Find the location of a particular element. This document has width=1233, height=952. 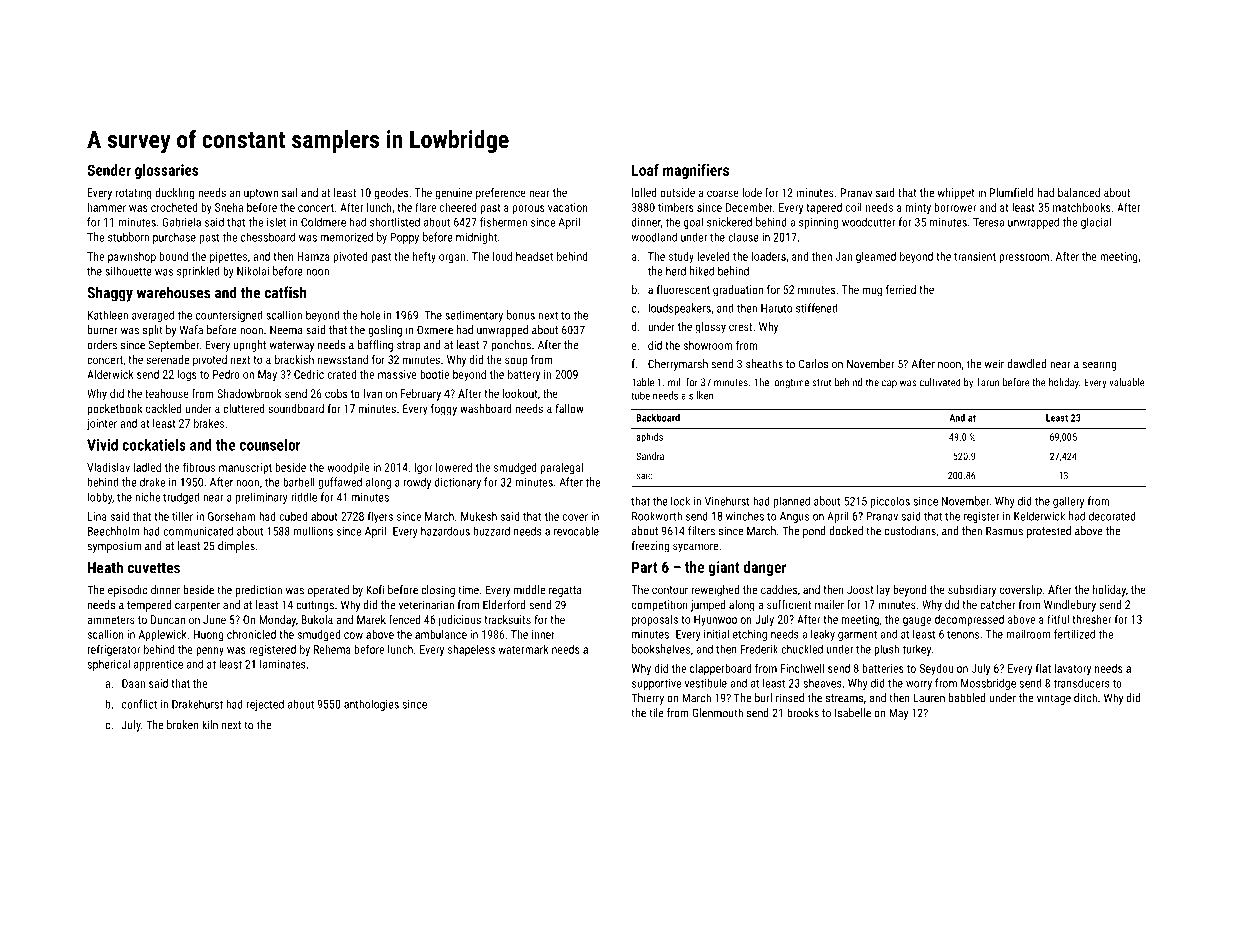

Kelderwick is located at coordinates (1039, 516).
